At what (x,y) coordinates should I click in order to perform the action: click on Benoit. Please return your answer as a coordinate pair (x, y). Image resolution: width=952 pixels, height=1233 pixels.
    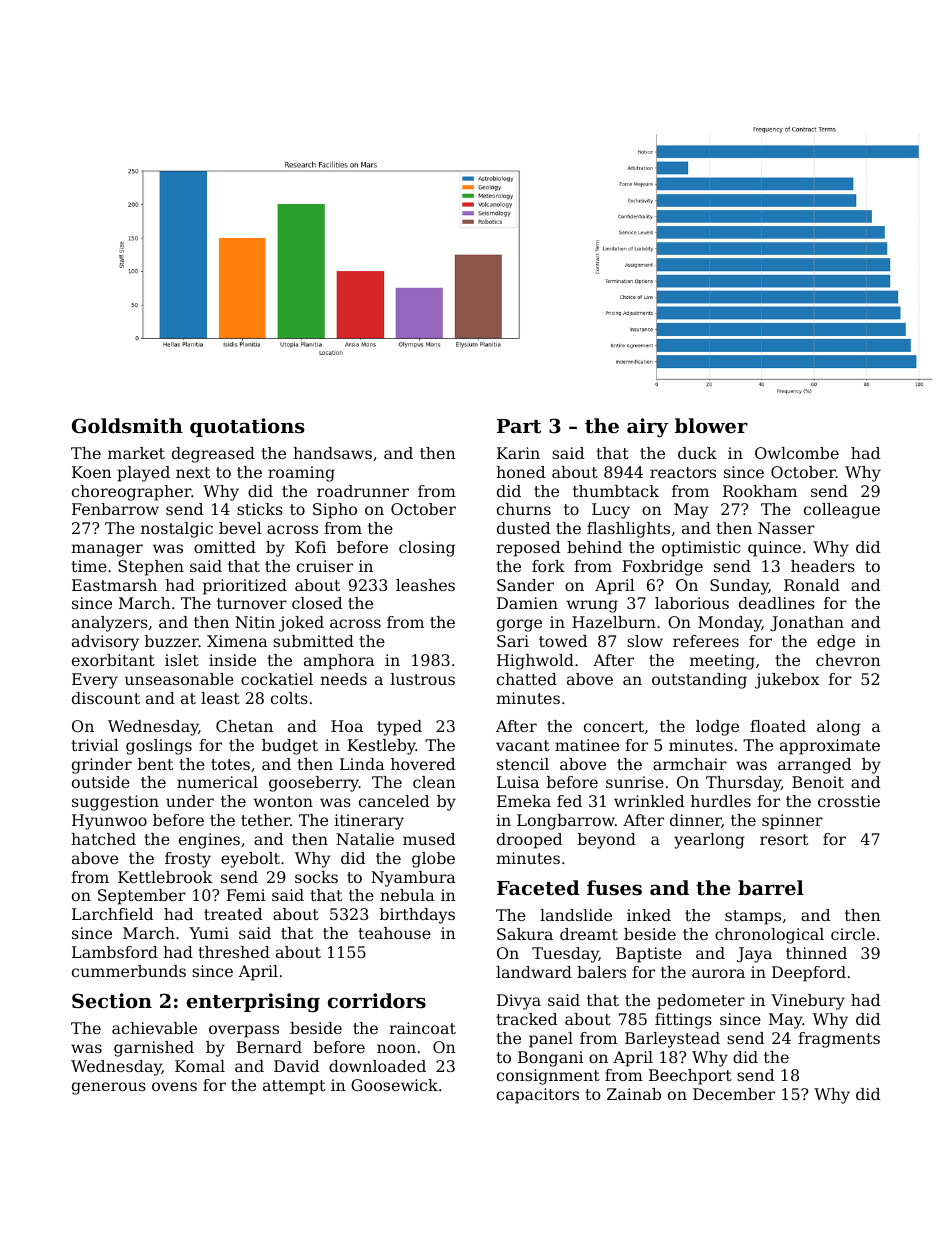
    Looking at the image, I should click on (818, 782).
